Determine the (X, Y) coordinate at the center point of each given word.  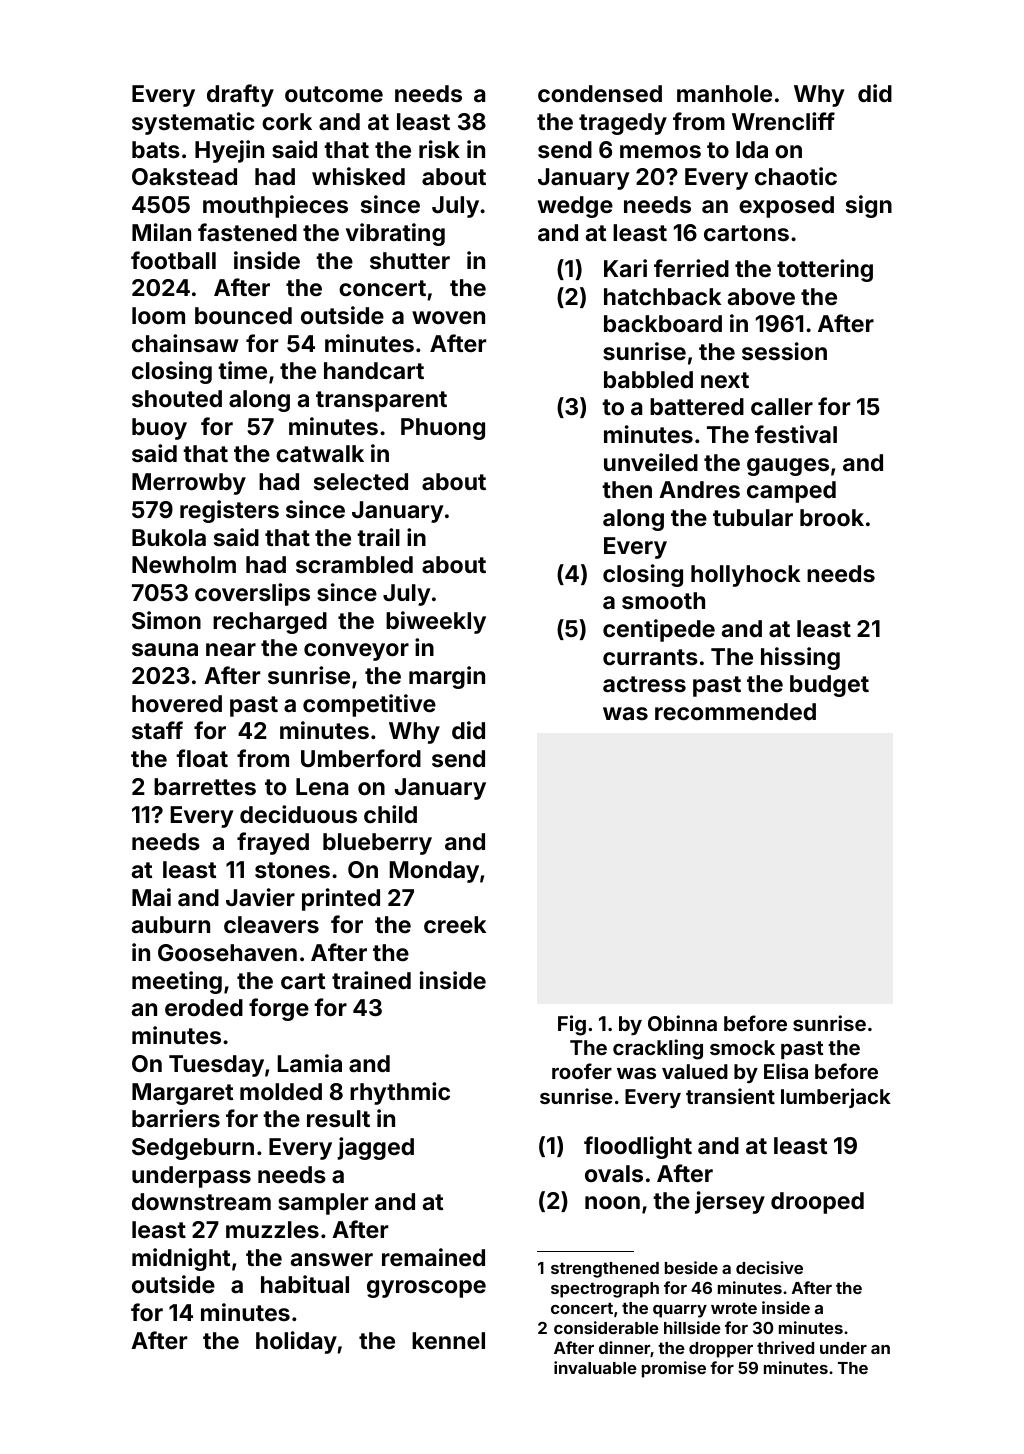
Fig (572, 1025)
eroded (204, 1007)
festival (796, 434)
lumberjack (836, 1098)
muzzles (272, 1229)
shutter (410, 260)
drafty (240, 95)
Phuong (443, 429)
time (242, 370)
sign (869, 206)
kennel (448, 1340)
